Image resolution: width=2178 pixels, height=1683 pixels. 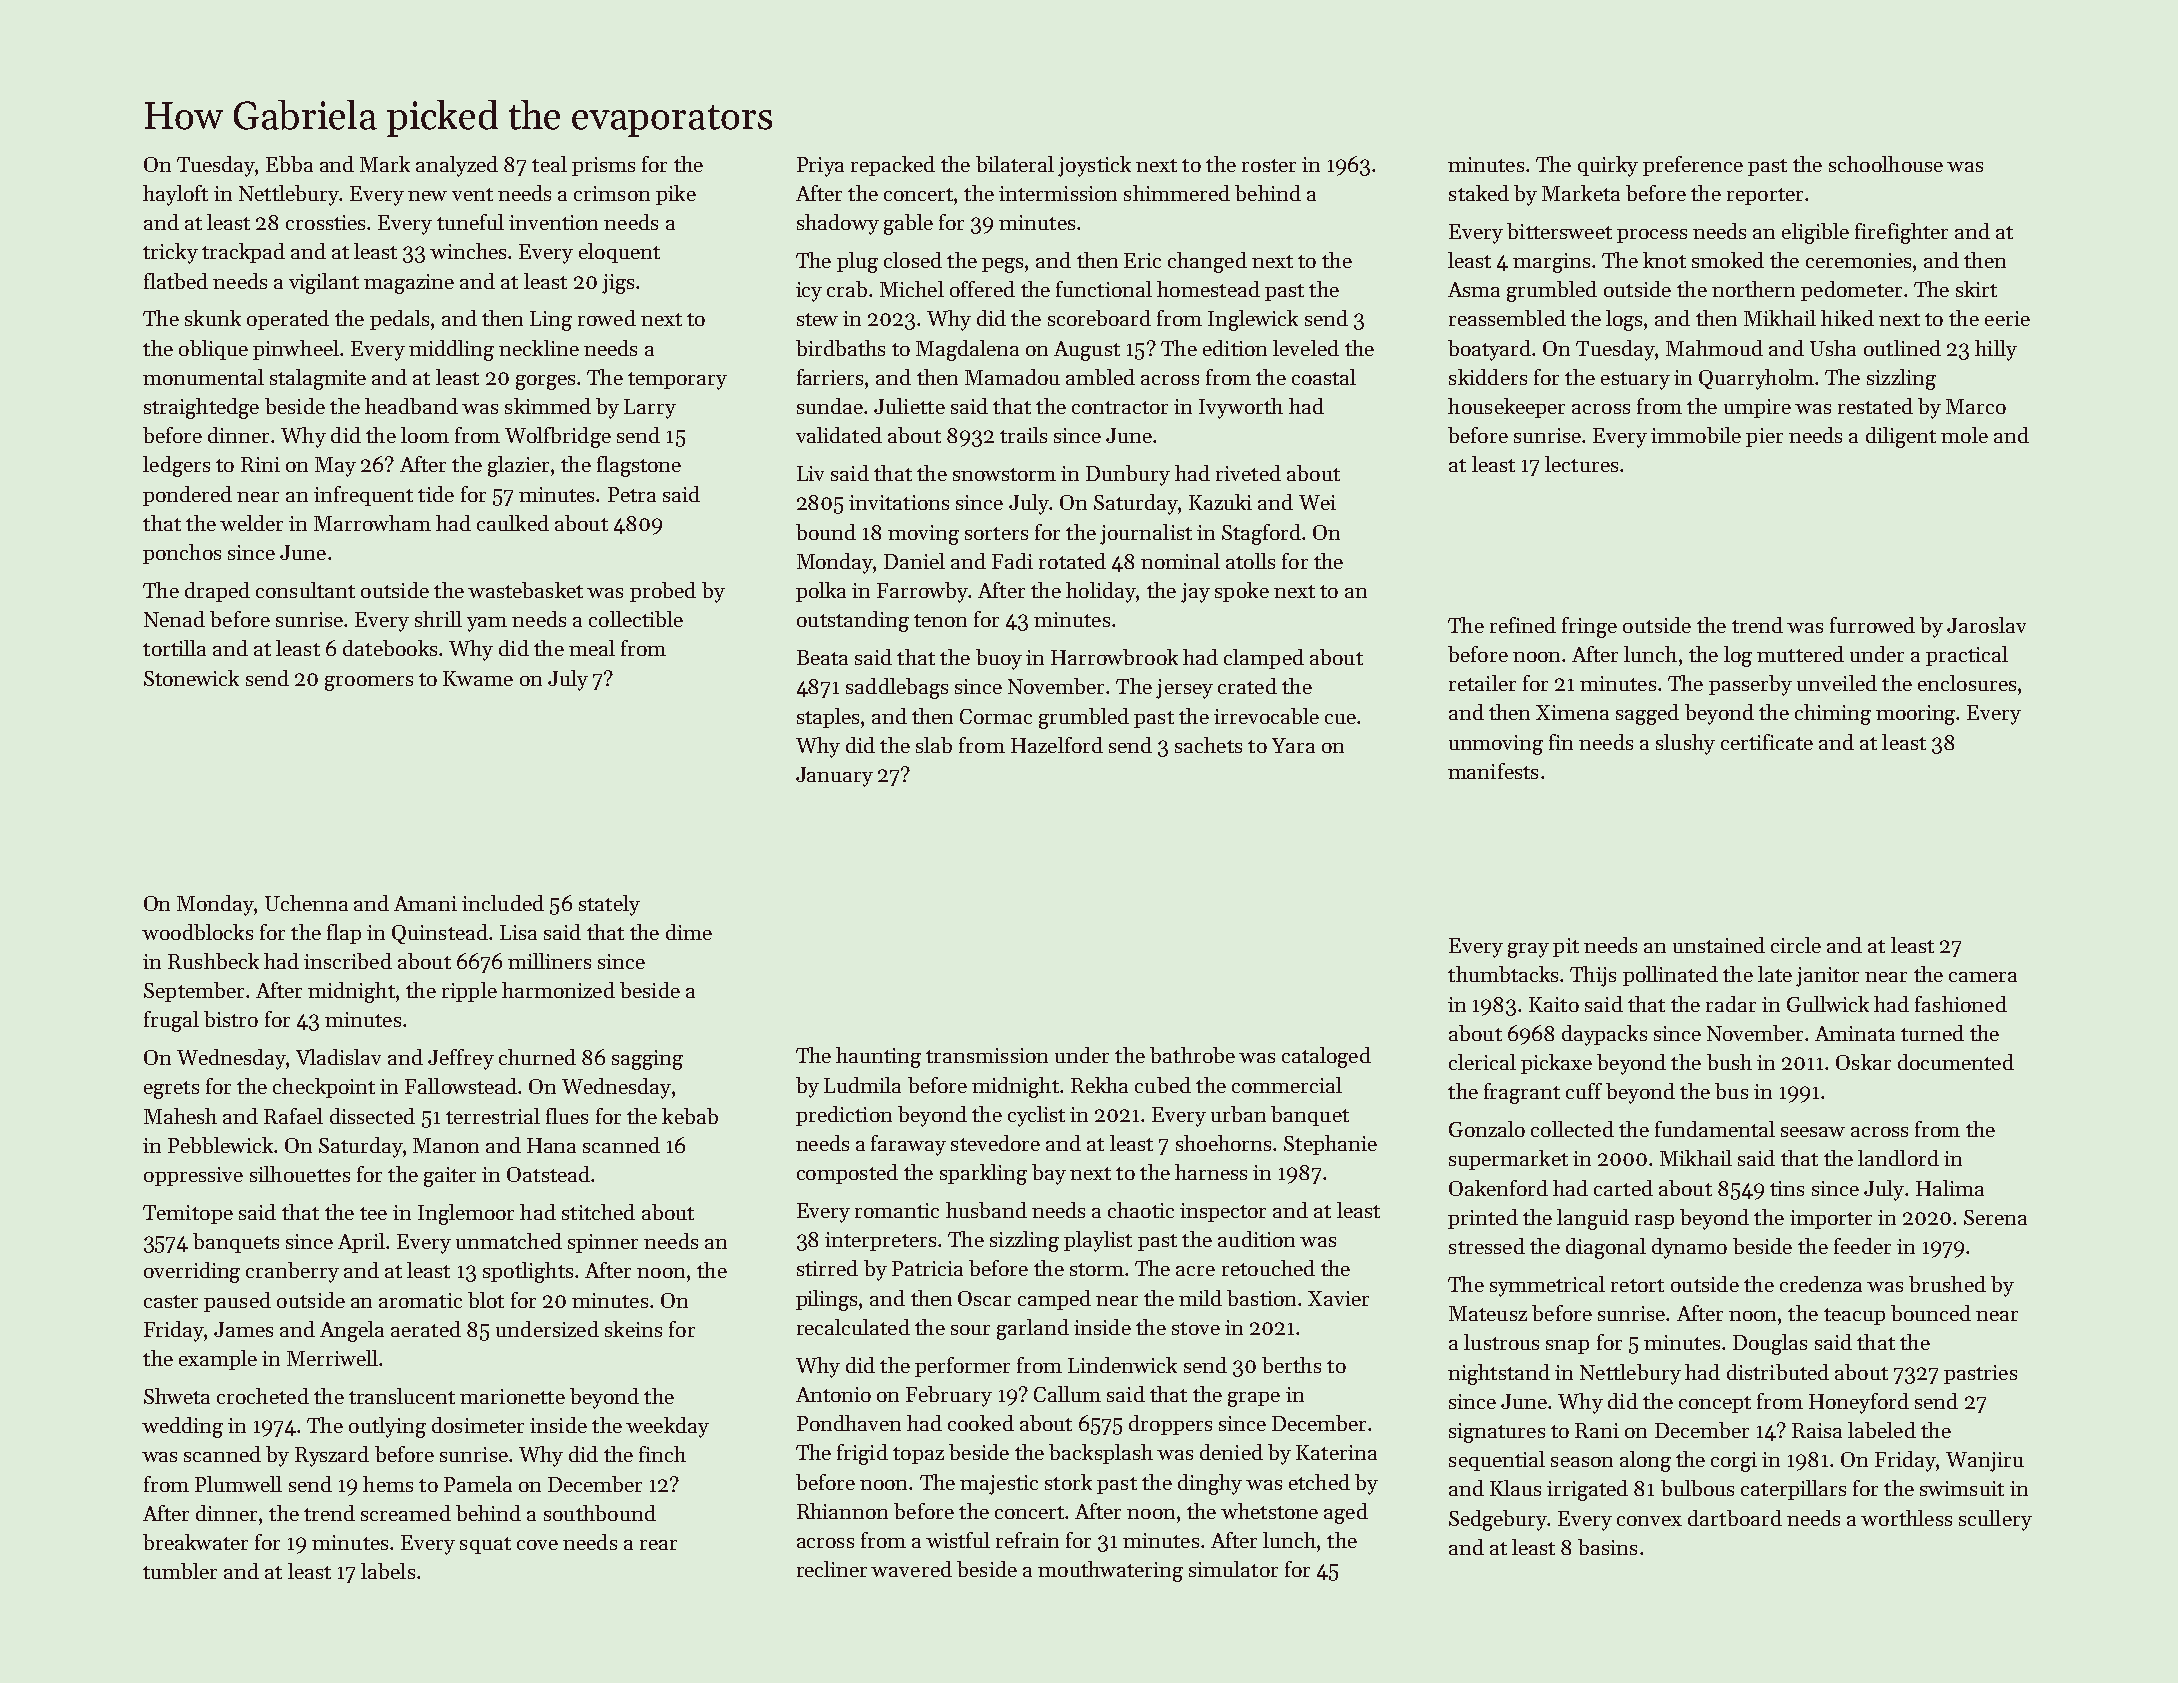 What do you see at coordinates (457, 166) in the screenshot?
I see `analyzed` at bounding box center [457, 166].
